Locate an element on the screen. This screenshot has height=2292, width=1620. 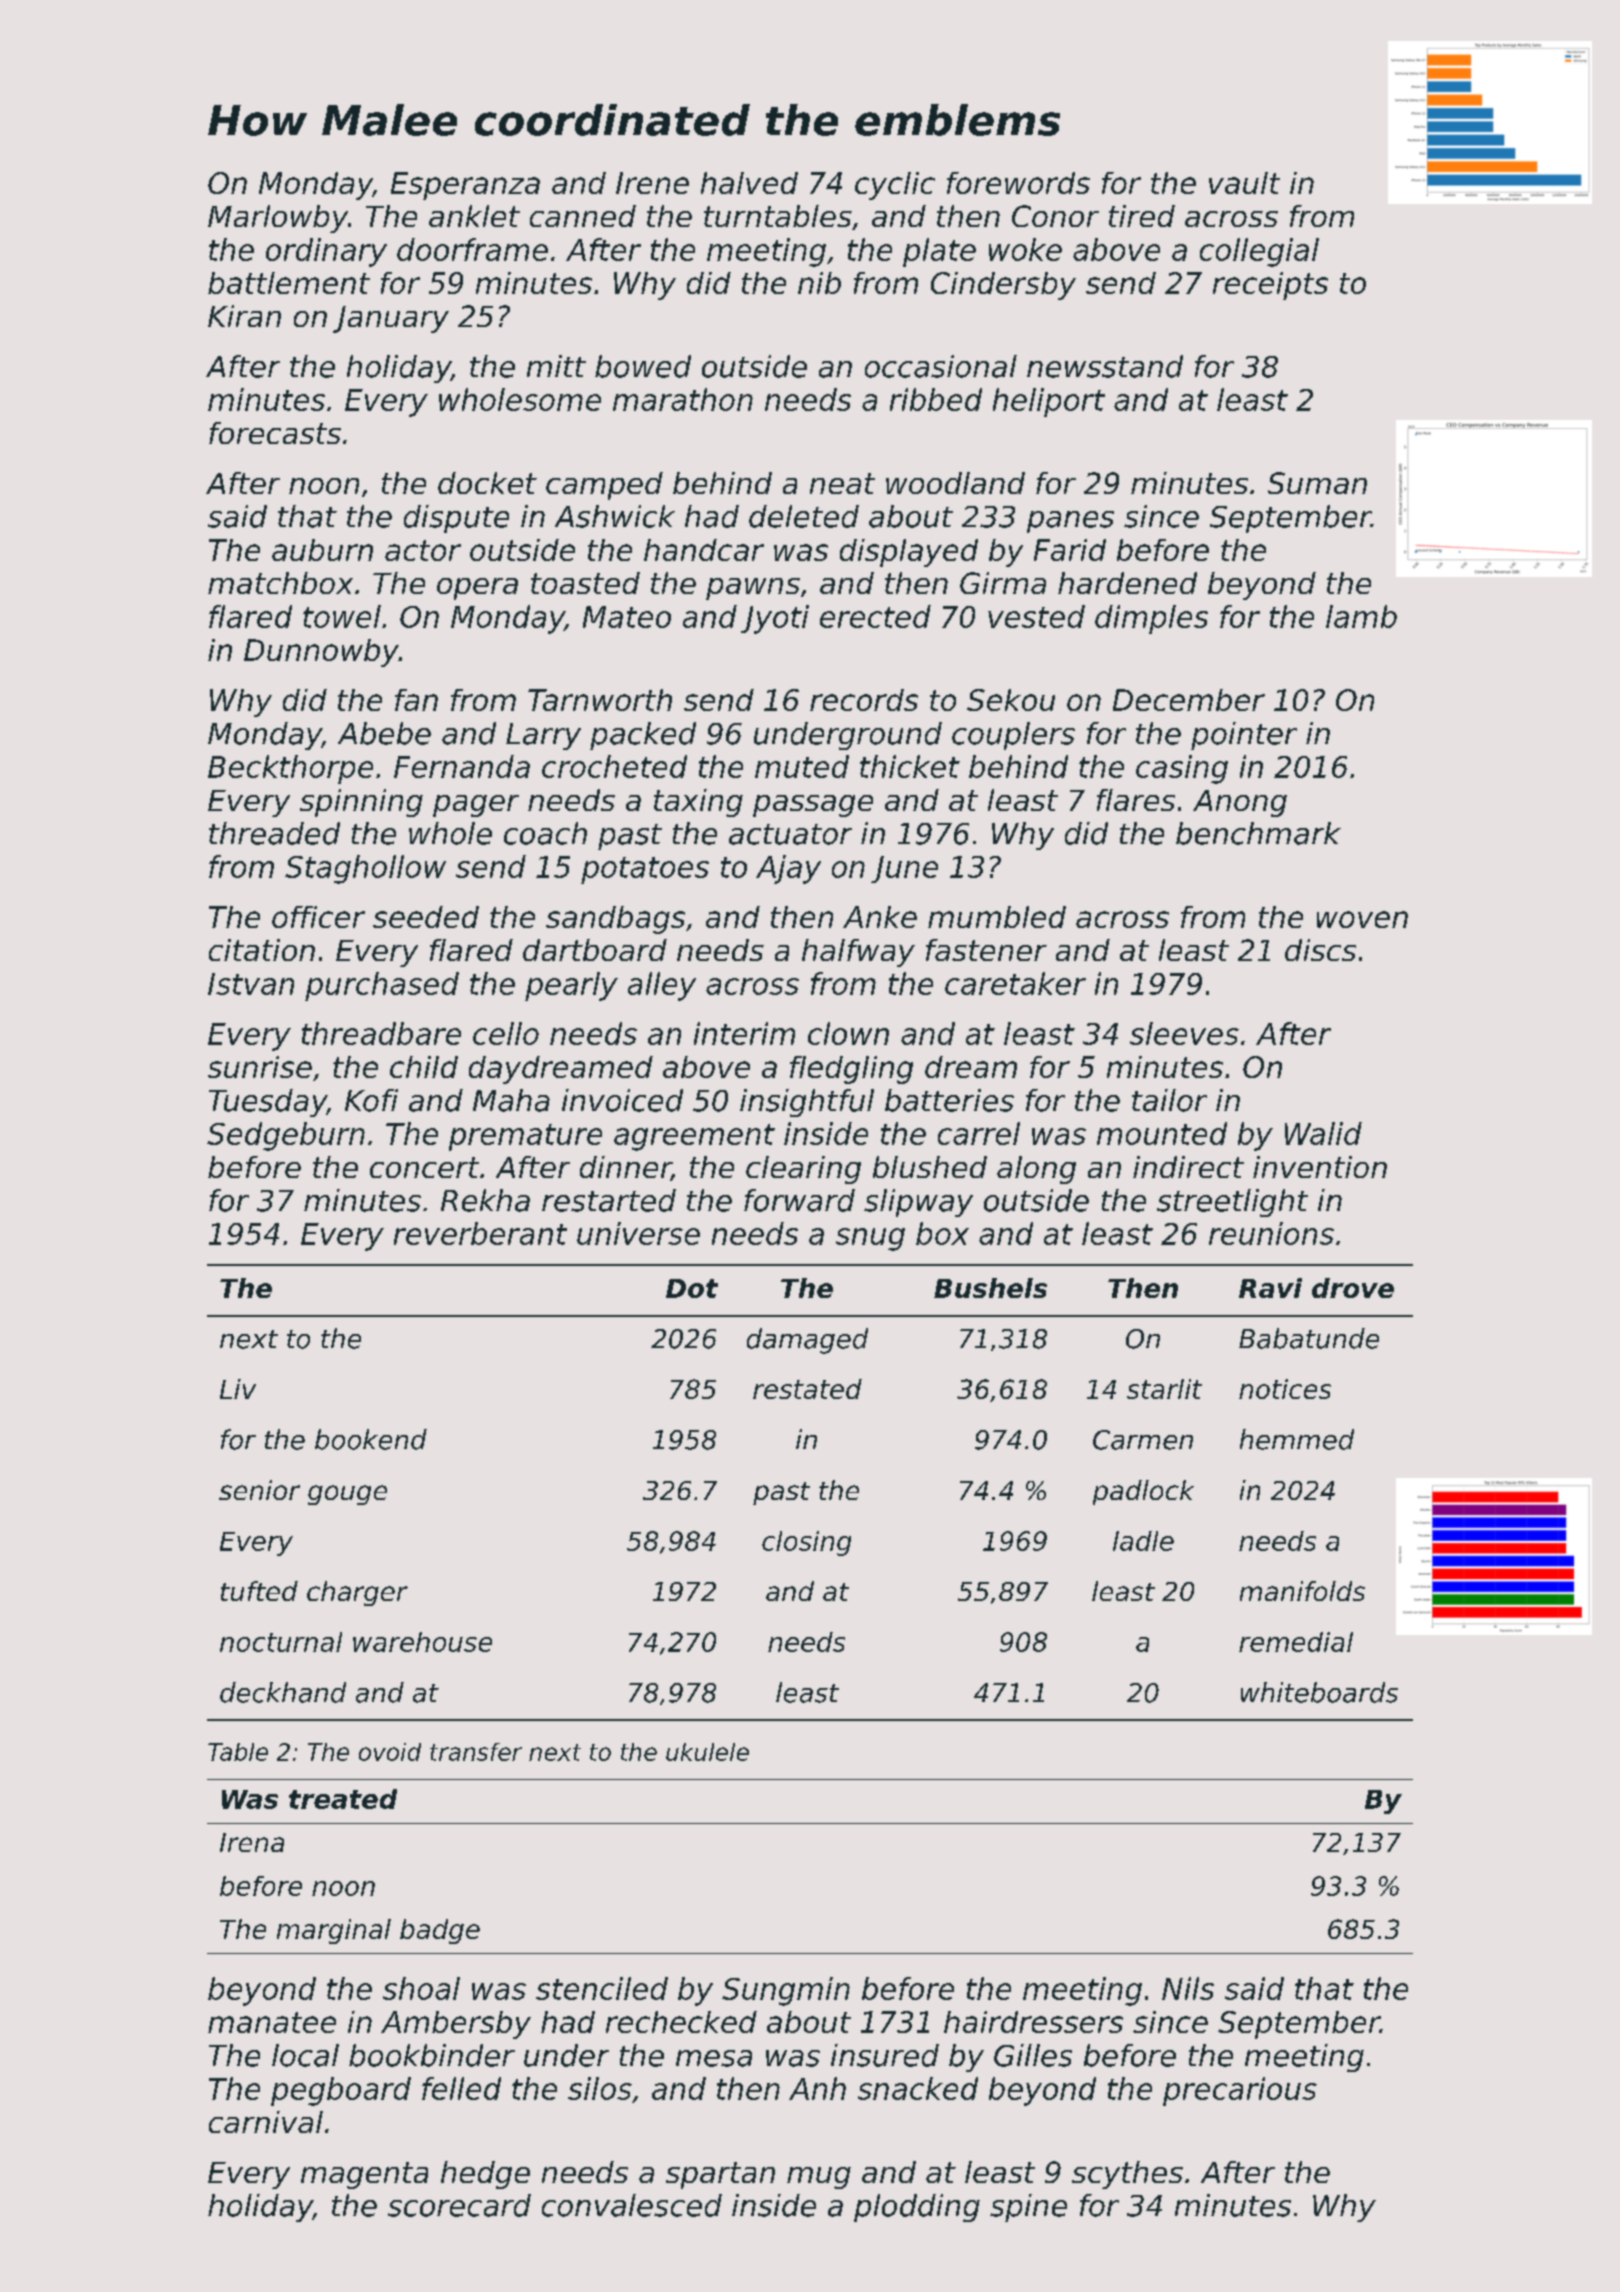
Dot is located at coordinates (692, 1288).
